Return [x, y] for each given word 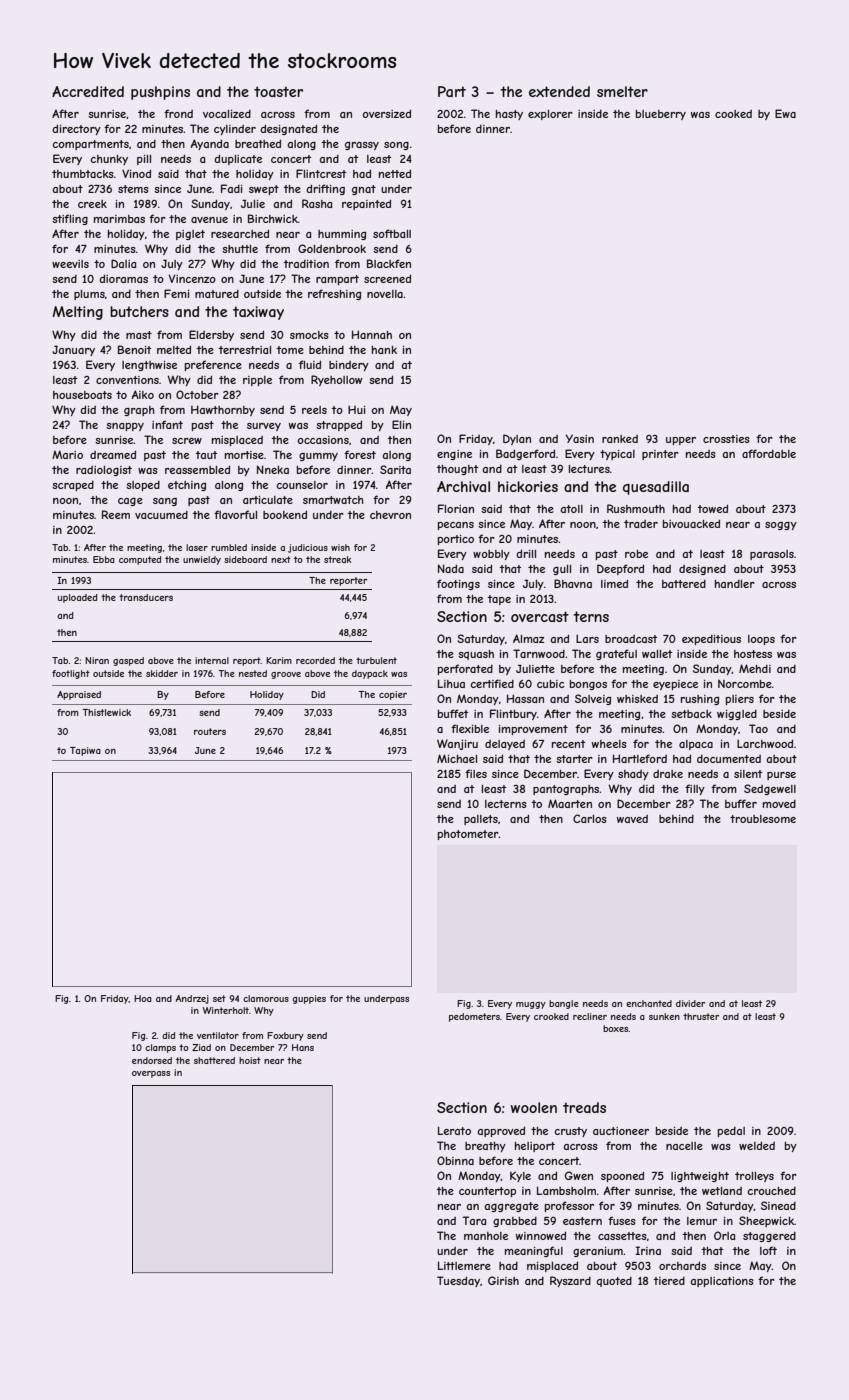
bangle [564, 1004]
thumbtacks [83, 174]
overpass [151, 1074]
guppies [309, 999]
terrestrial [245, 350]
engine [454, 455]
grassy [362, 146]
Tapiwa [85, 751]
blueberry [661, 115]
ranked [620, 439]
